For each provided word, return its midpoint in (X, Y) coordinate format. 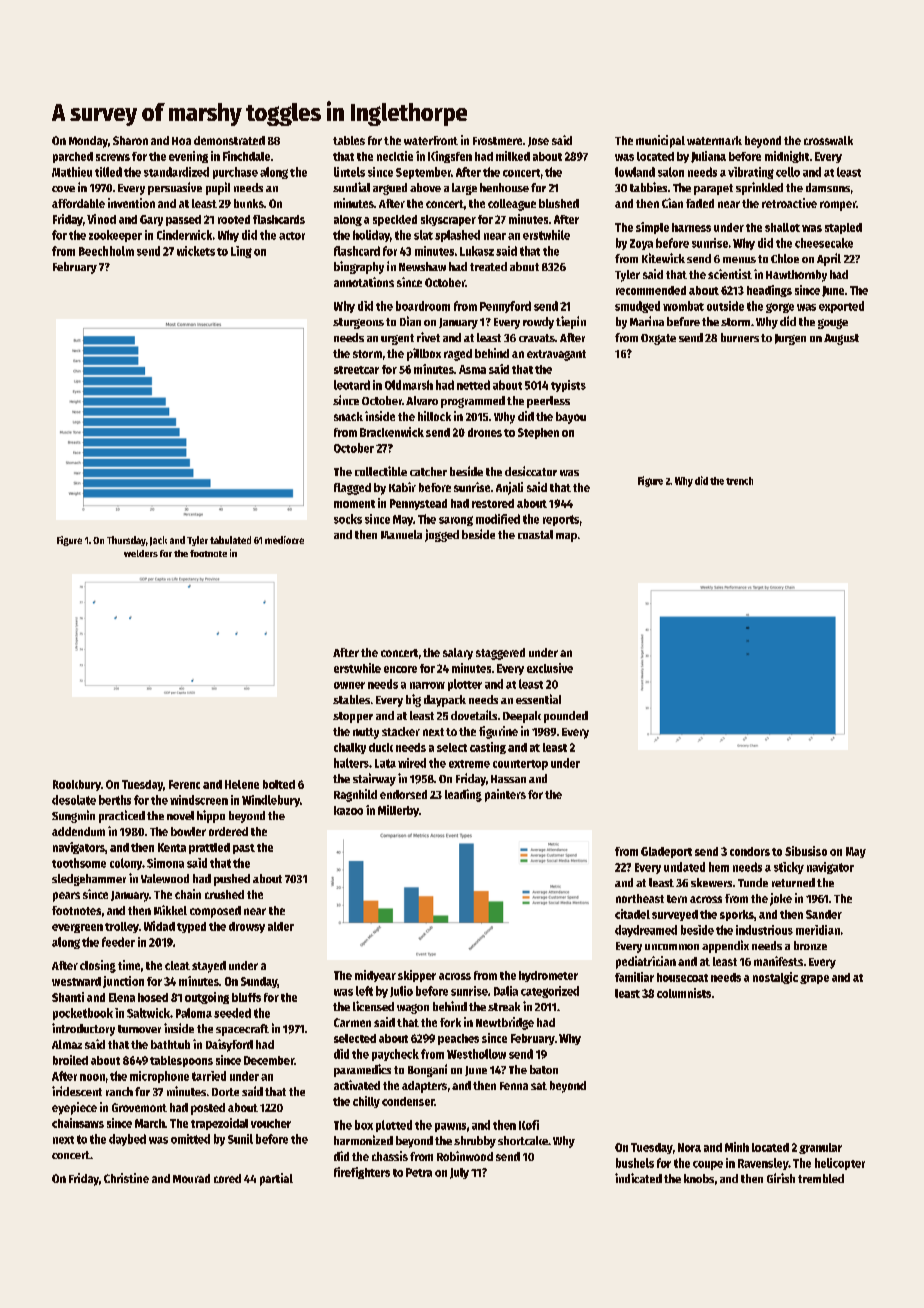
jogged (442, 535)
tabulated (230, 540)
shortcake (523, 1140)
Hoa (181, 141)
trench (739, 481)
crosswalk (828, 140)
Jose (538, 142)
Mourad (191, 1178)
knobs (699, 1178)
